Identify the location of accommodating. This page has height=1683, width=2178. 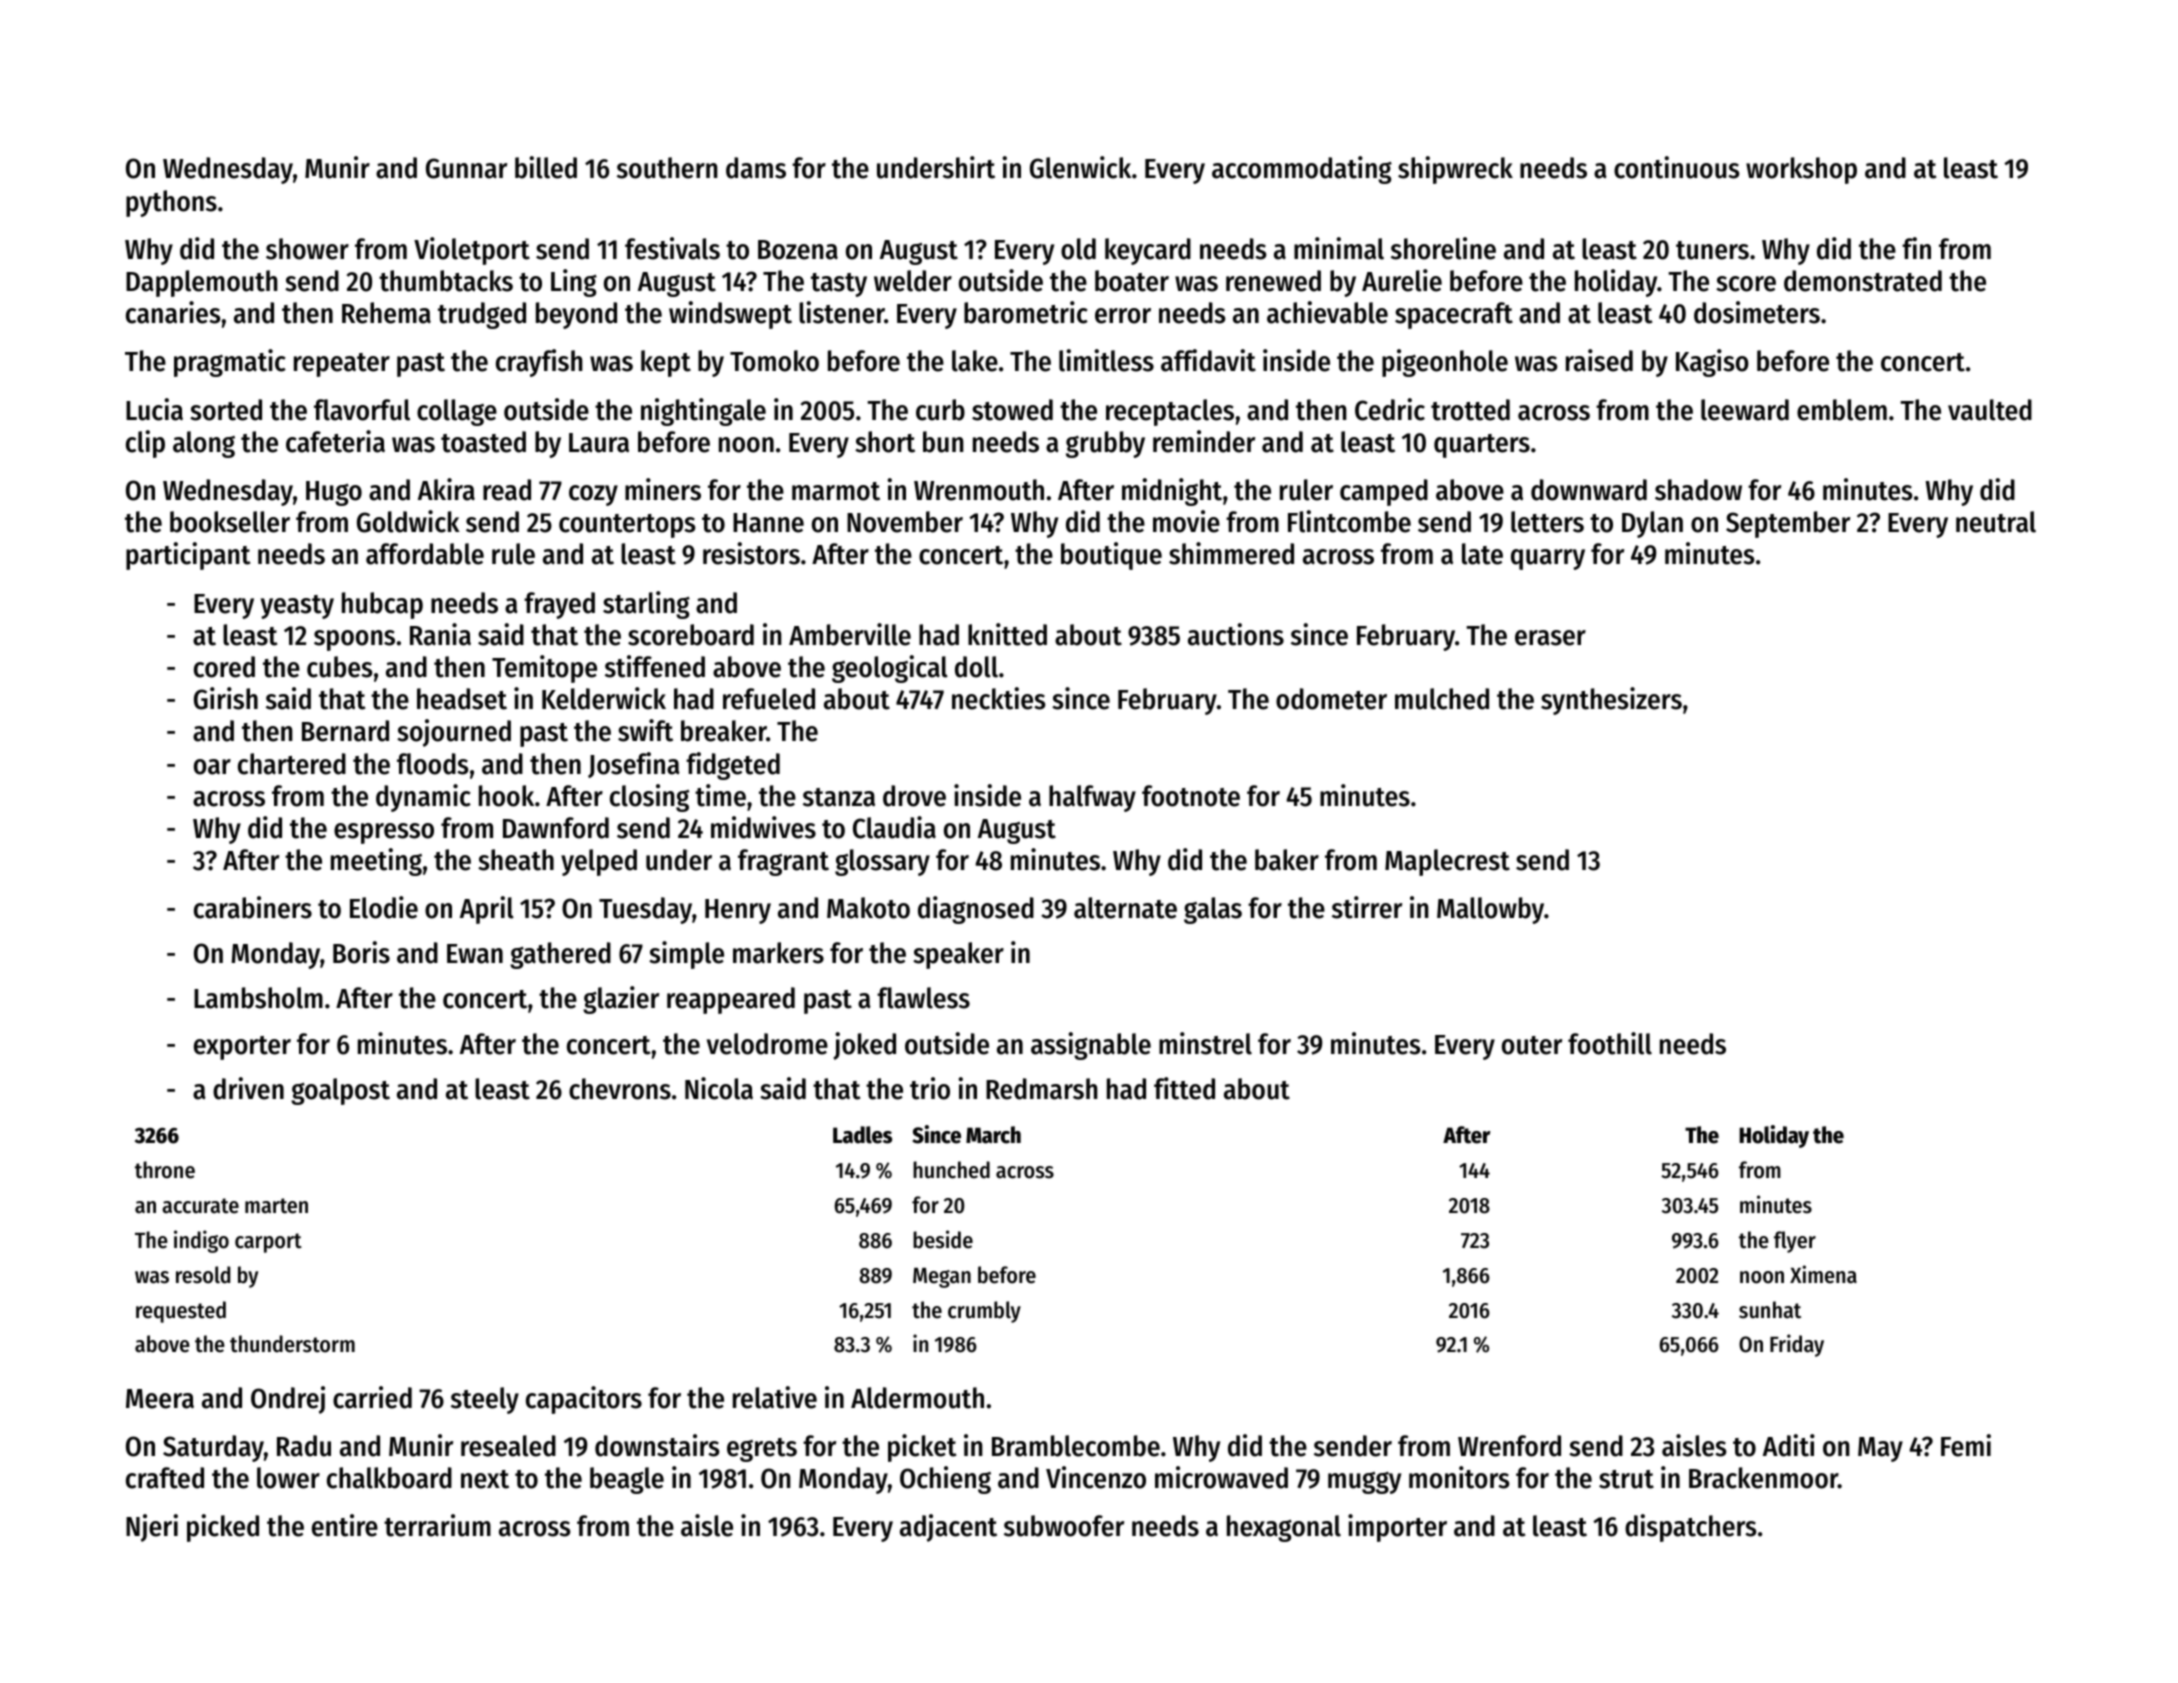
(1302, 170).
